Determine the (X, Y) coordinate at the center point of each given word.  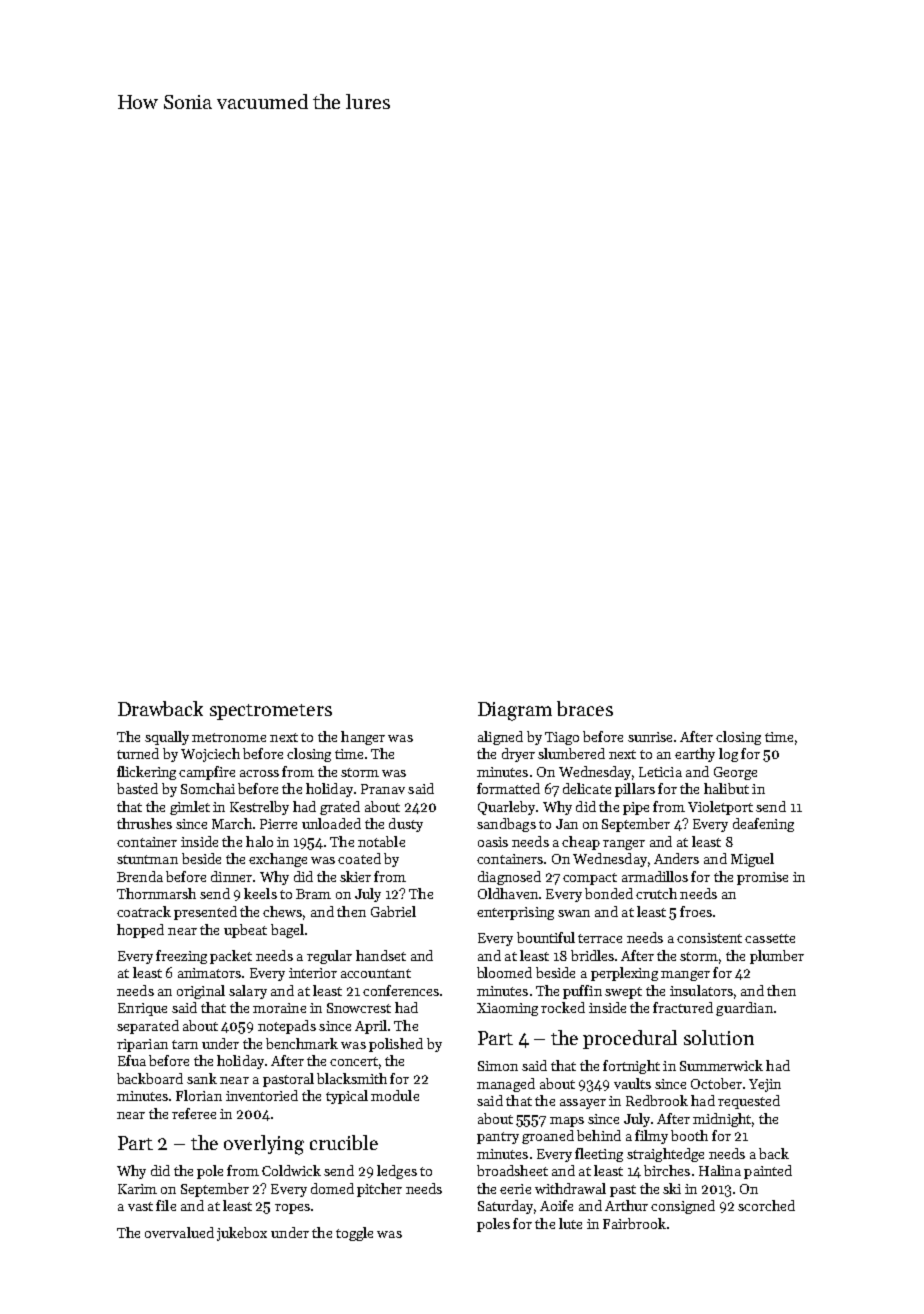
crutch (656, 893)
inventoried (262, 1095)
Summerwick (721, 1065)
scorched (766, 1205)
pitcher (379, 1190)
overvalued (179, 1232)
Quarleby (506, 808)
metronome (229, 737)
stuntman (147, 859)
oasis (493, 842)
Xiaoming (507, 1009)
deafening (763, 825)
